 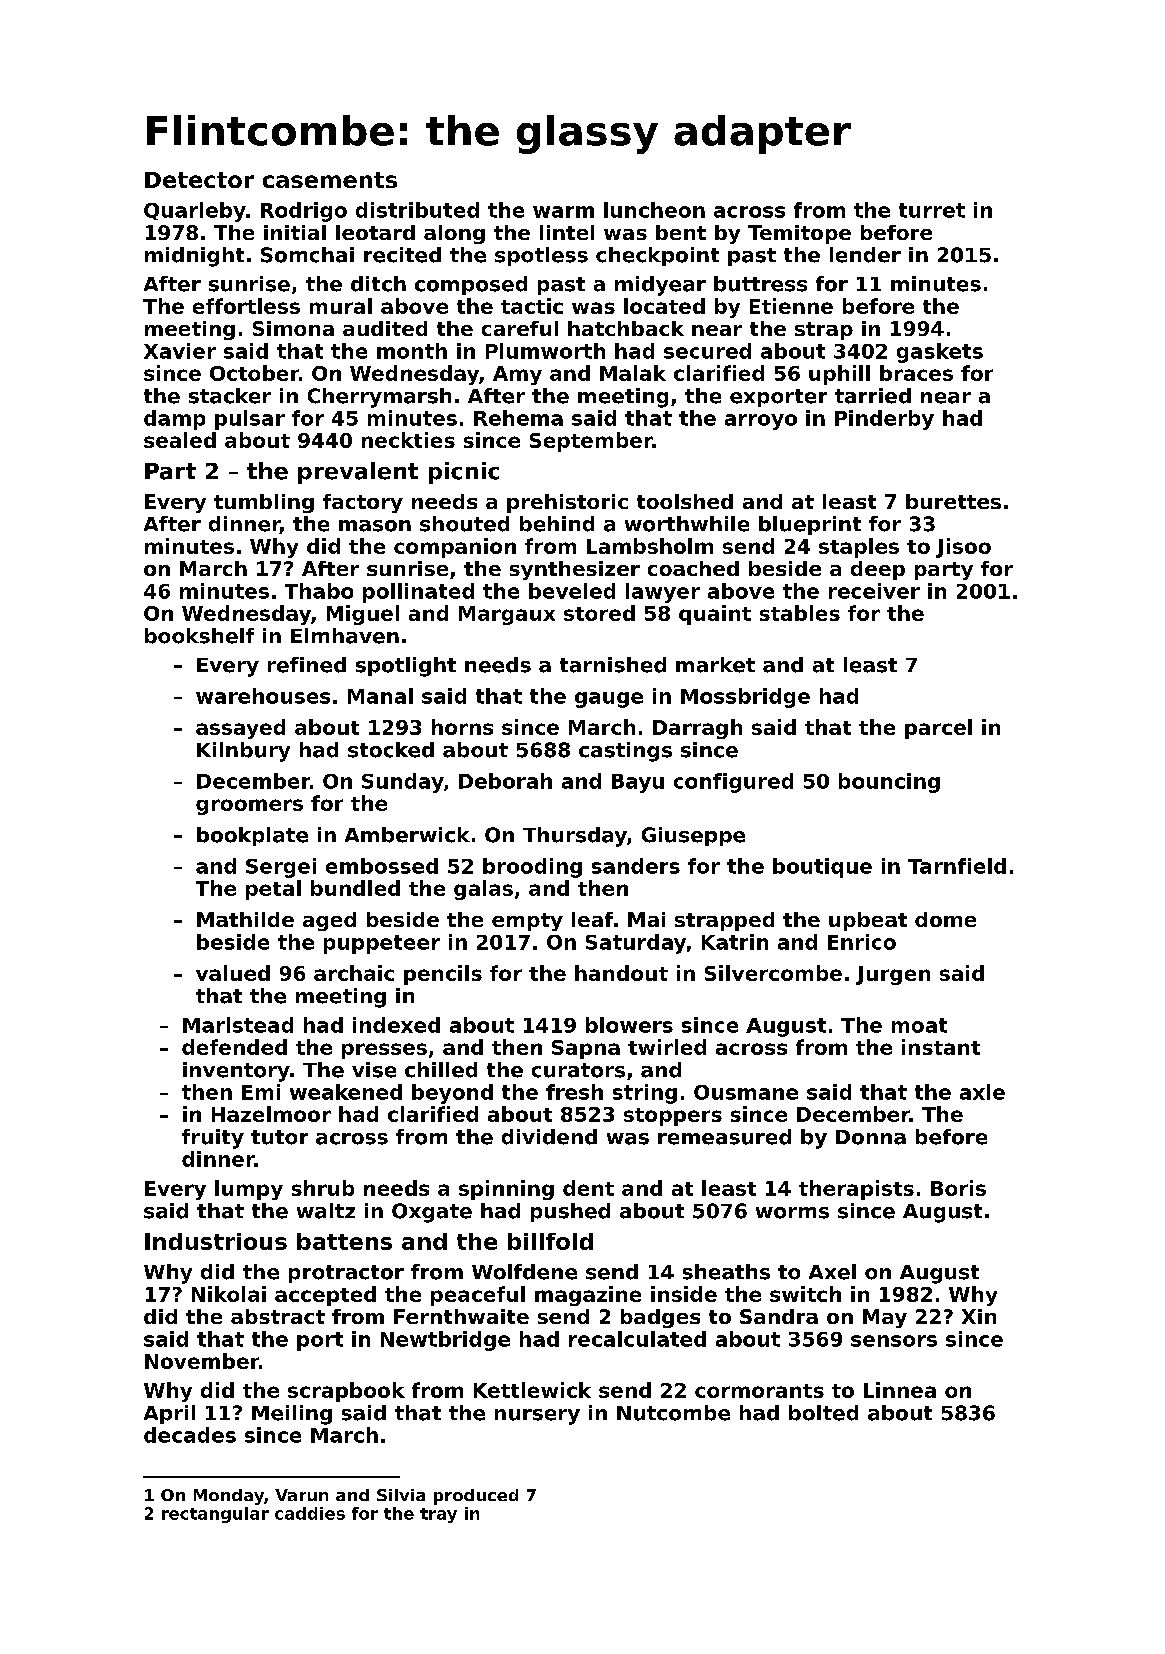 I want to click on Etienne, so click(x=791, y=306).
